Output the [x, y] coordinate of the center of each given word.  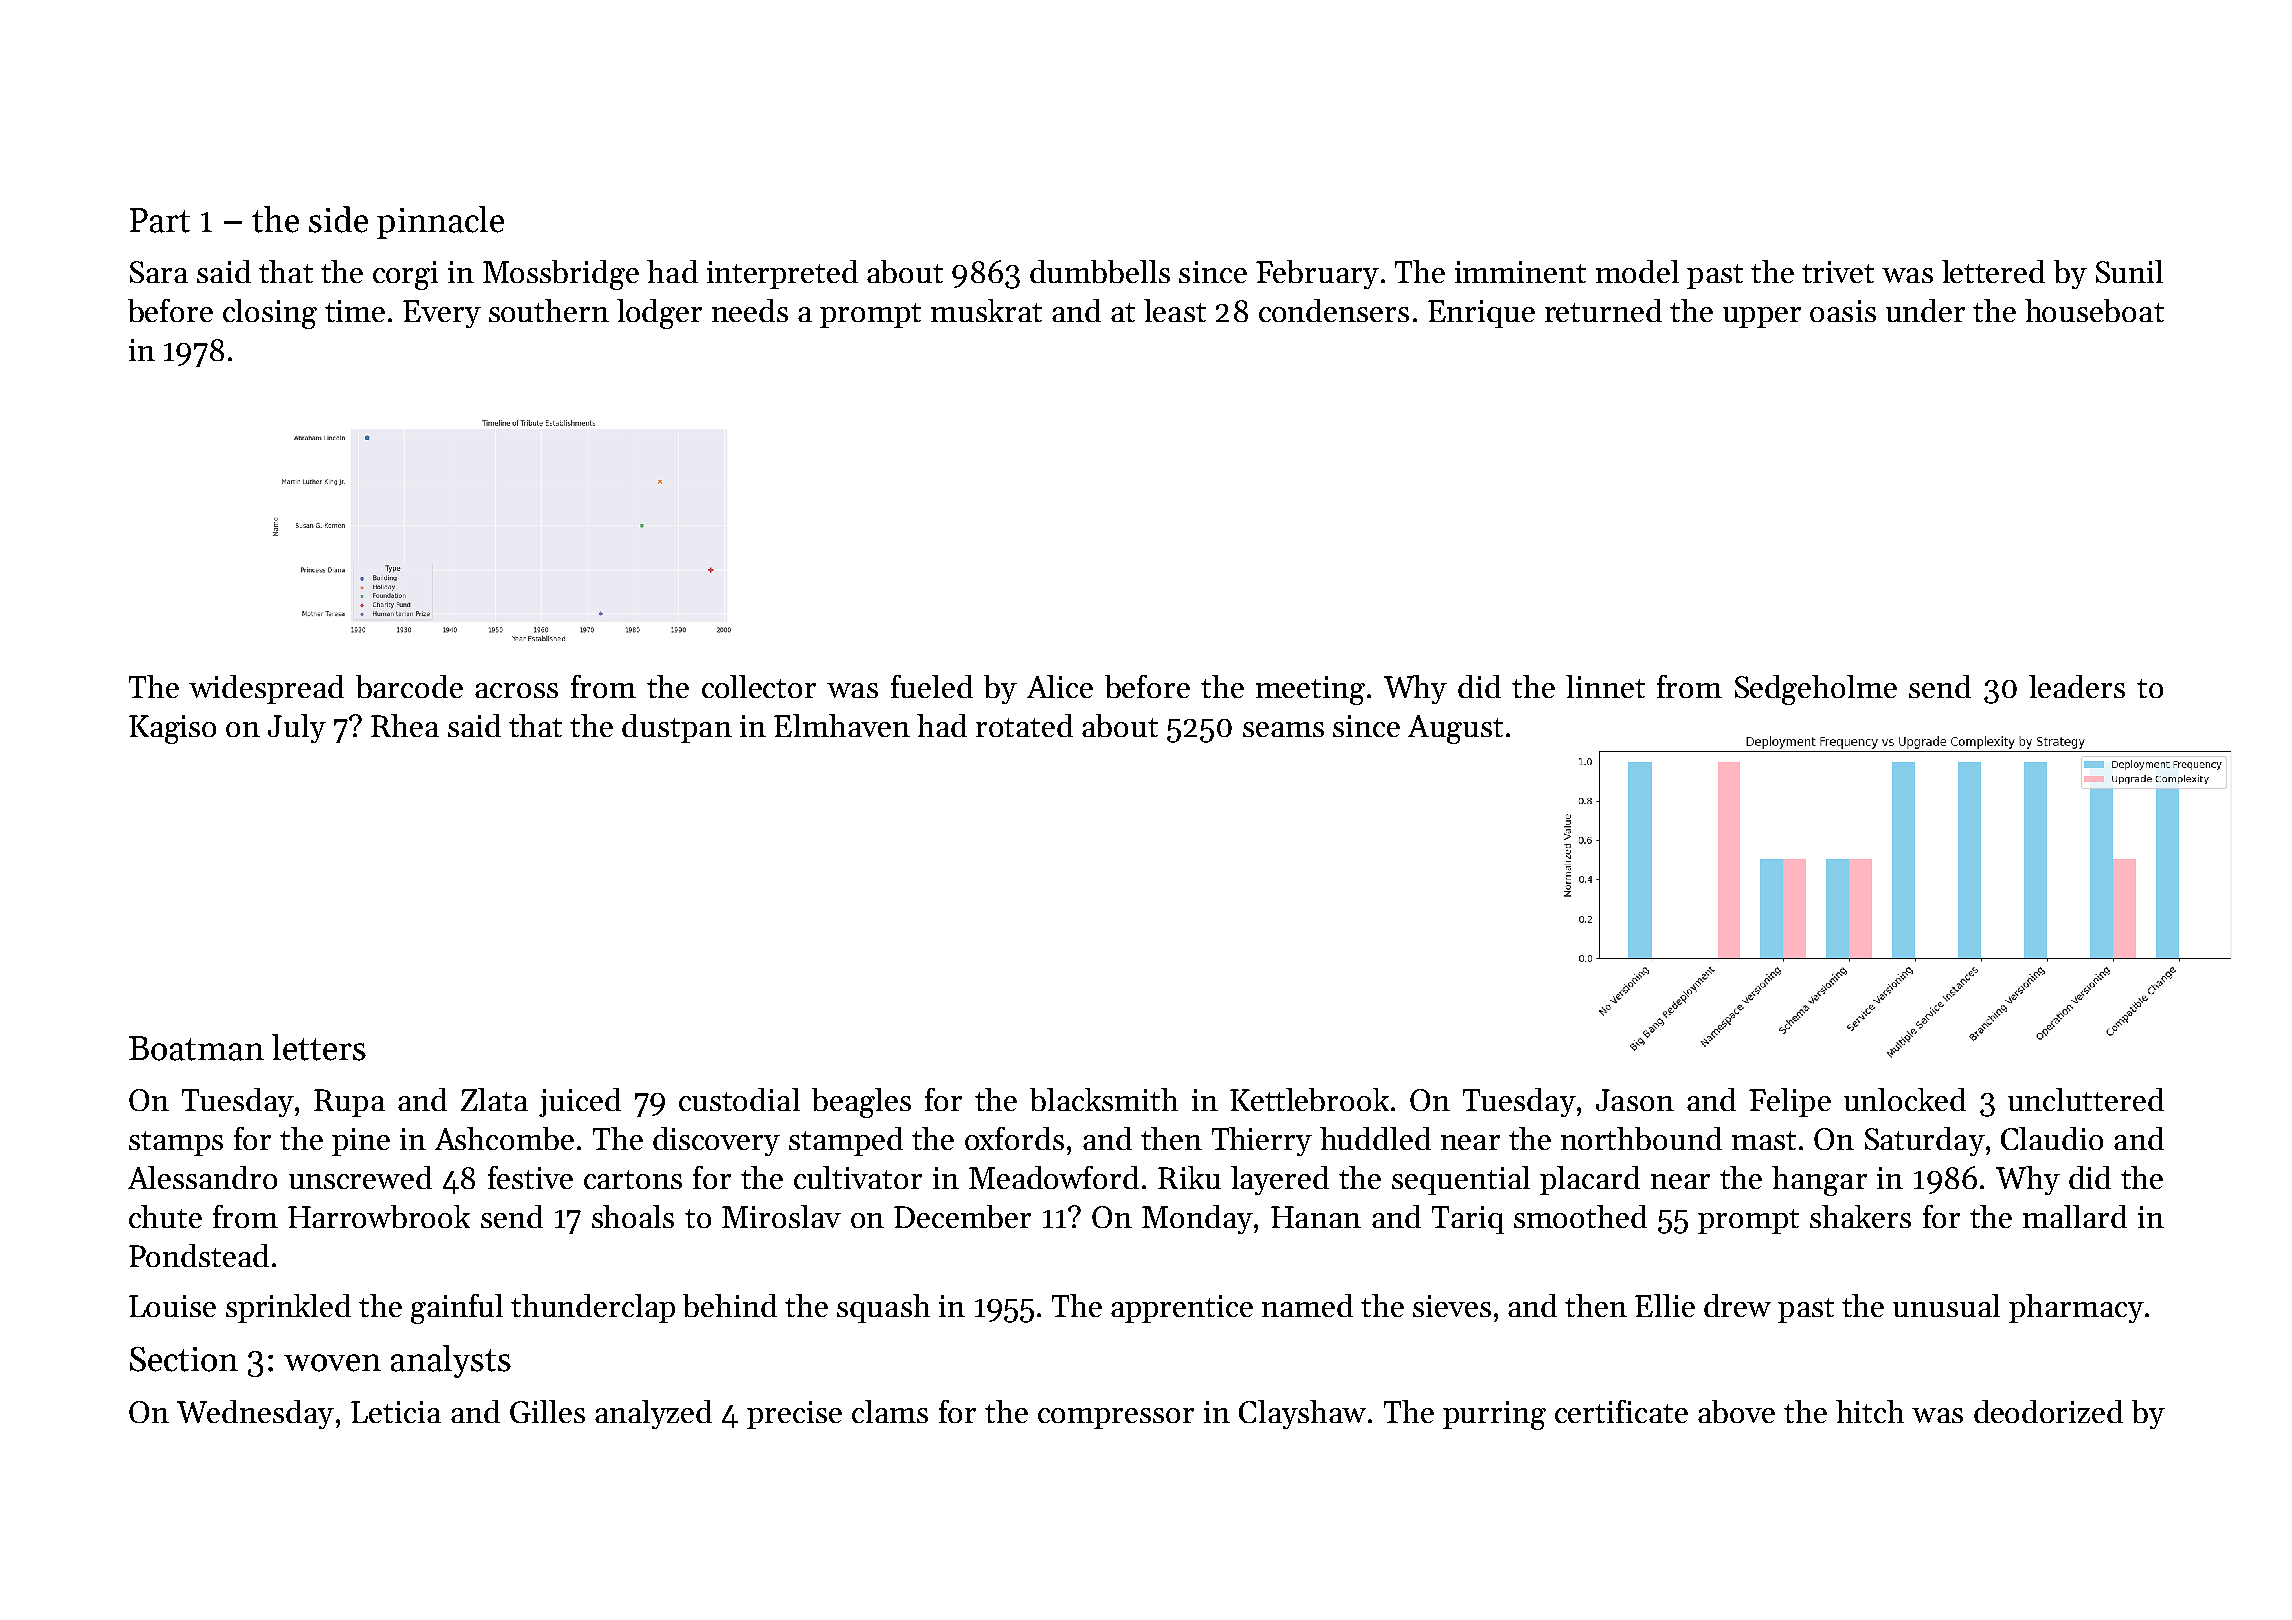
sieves [1452, 1306]
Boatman [196, 1048]
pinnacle [440, 222]
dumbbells [1100, 271]
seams [1283, 729]
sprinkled [288, 1308]
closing [270, 314]
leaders [2077, 686]
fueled [932, 686]
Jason [1635, 1100]
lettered [1993, 271]
